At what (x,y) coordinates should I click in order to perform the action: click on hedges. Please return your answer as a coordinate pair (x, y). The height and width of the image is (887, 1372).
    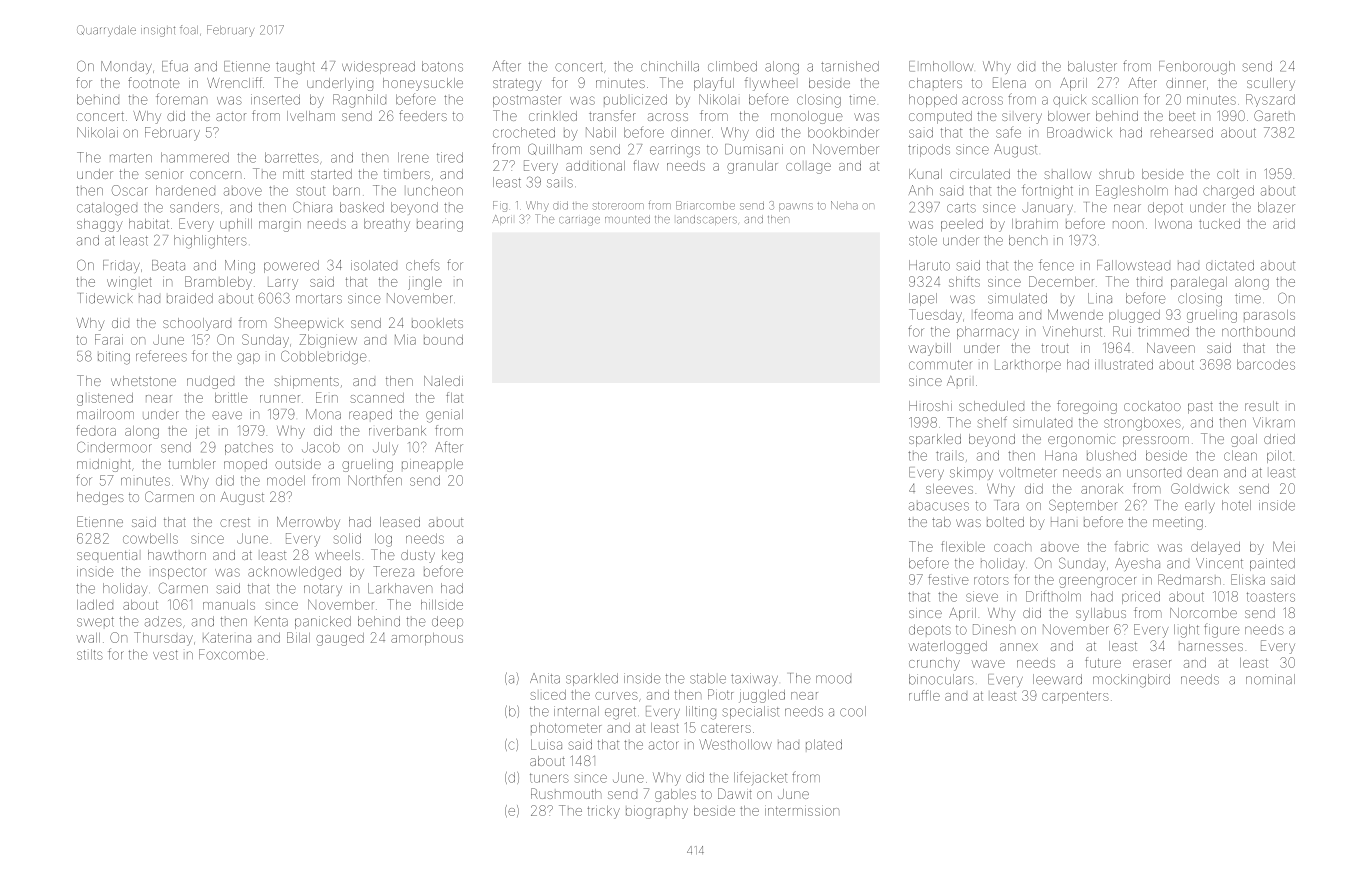
    Looking at the image, I should click on (100, 498).
